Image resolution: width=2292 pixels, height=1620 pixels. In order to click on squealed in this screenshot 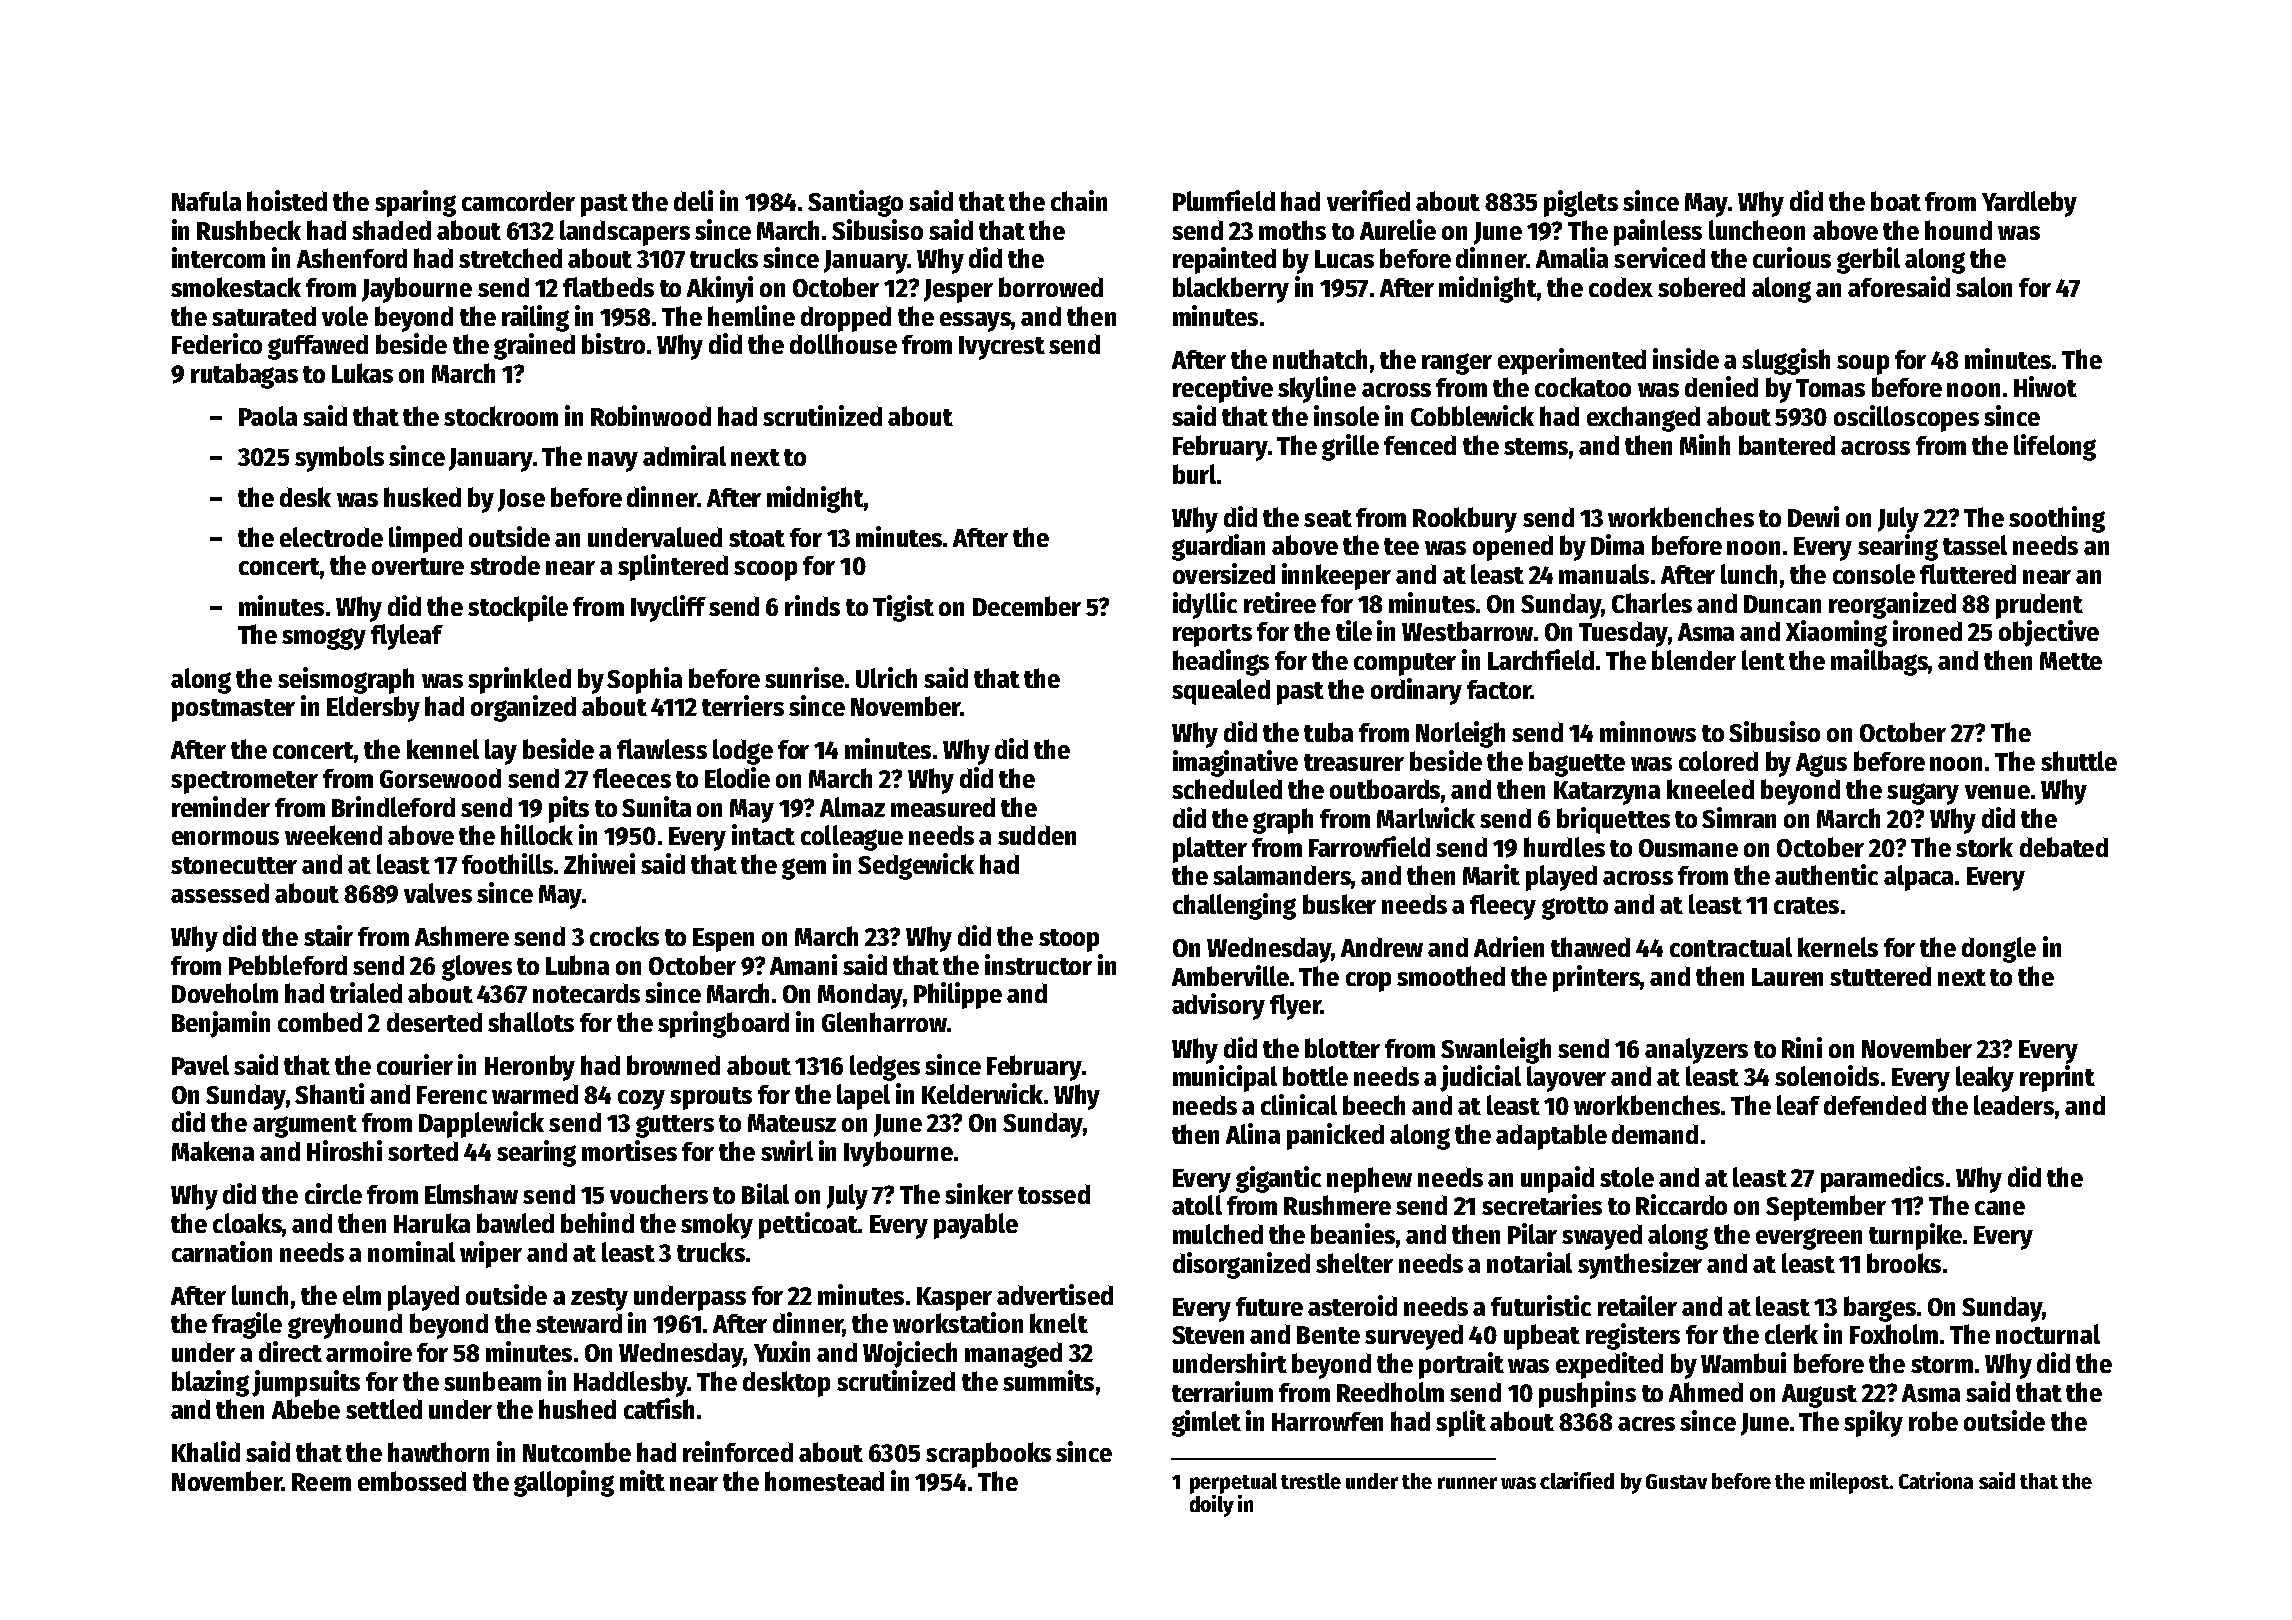, I will do `click(1221, 692)`.
